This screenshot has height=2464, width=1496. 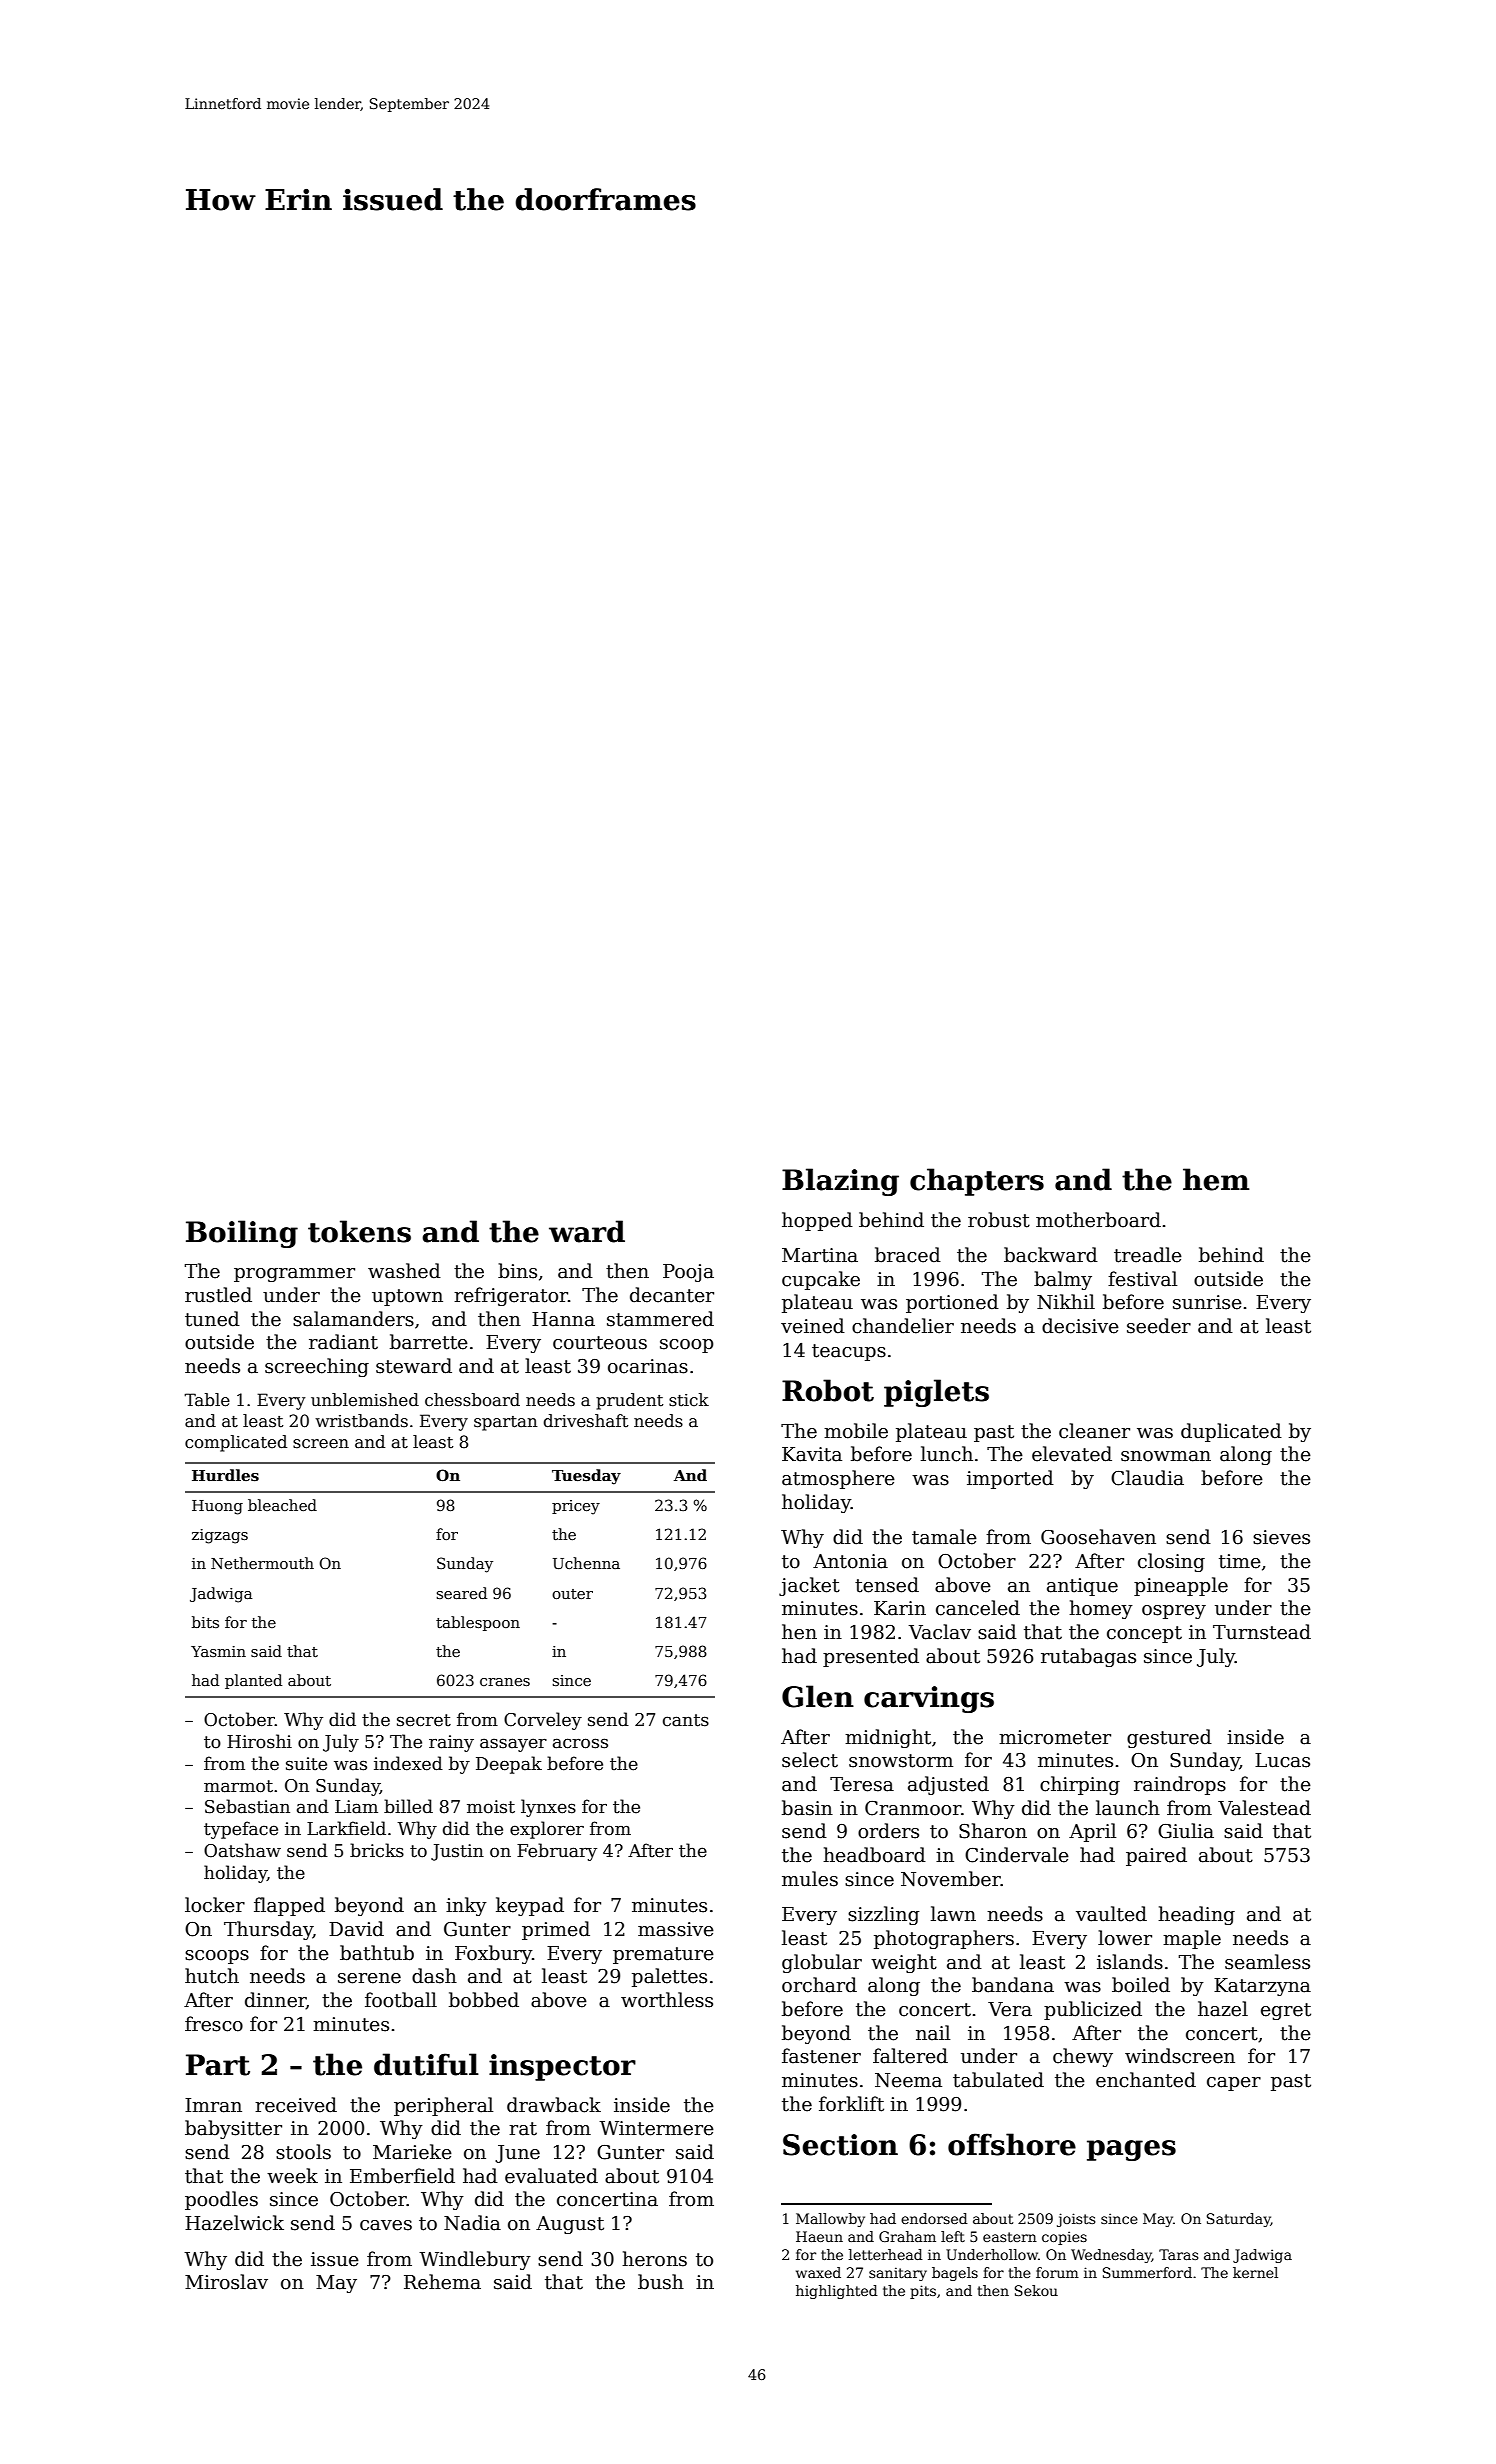 I want to click on Miroslav, so click(x=226, y=2282).
